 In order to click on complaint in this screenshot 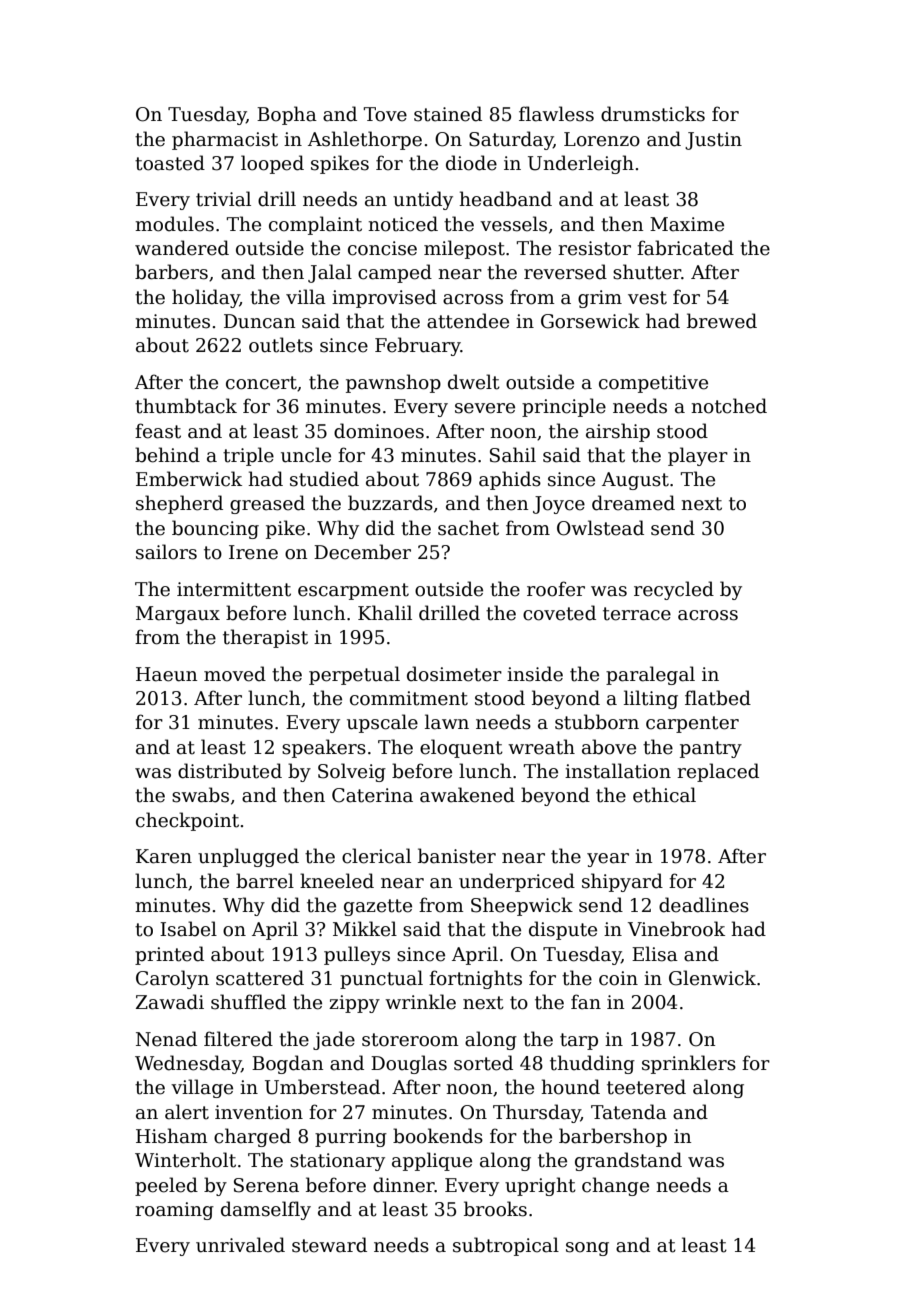, I will do `click(315, 225)`.
